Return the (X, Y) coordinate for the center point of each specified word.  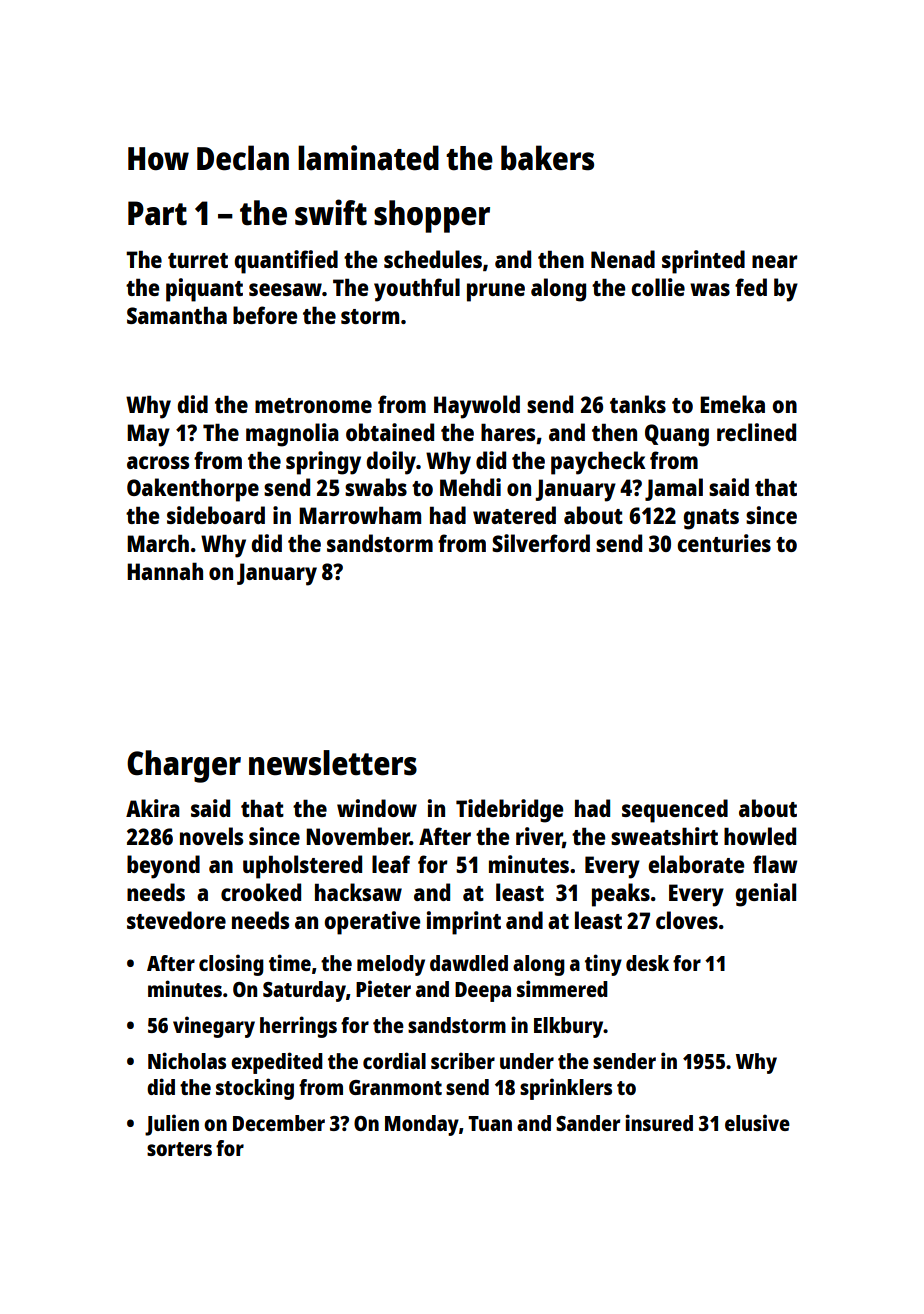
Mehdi (470, 487)
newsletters (333, 763)
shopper (432, 216)
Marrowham (360, 515)
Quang (677, 435)
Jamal (674, 489)
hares (508, 432)
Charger (184, 766)
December (279, 1123)
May (148, 435)
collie (658, 287)
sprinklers (566, 1089)
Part (157, 213)
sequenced (675, 811)
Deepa (483, 992)
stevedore (176, 920)
